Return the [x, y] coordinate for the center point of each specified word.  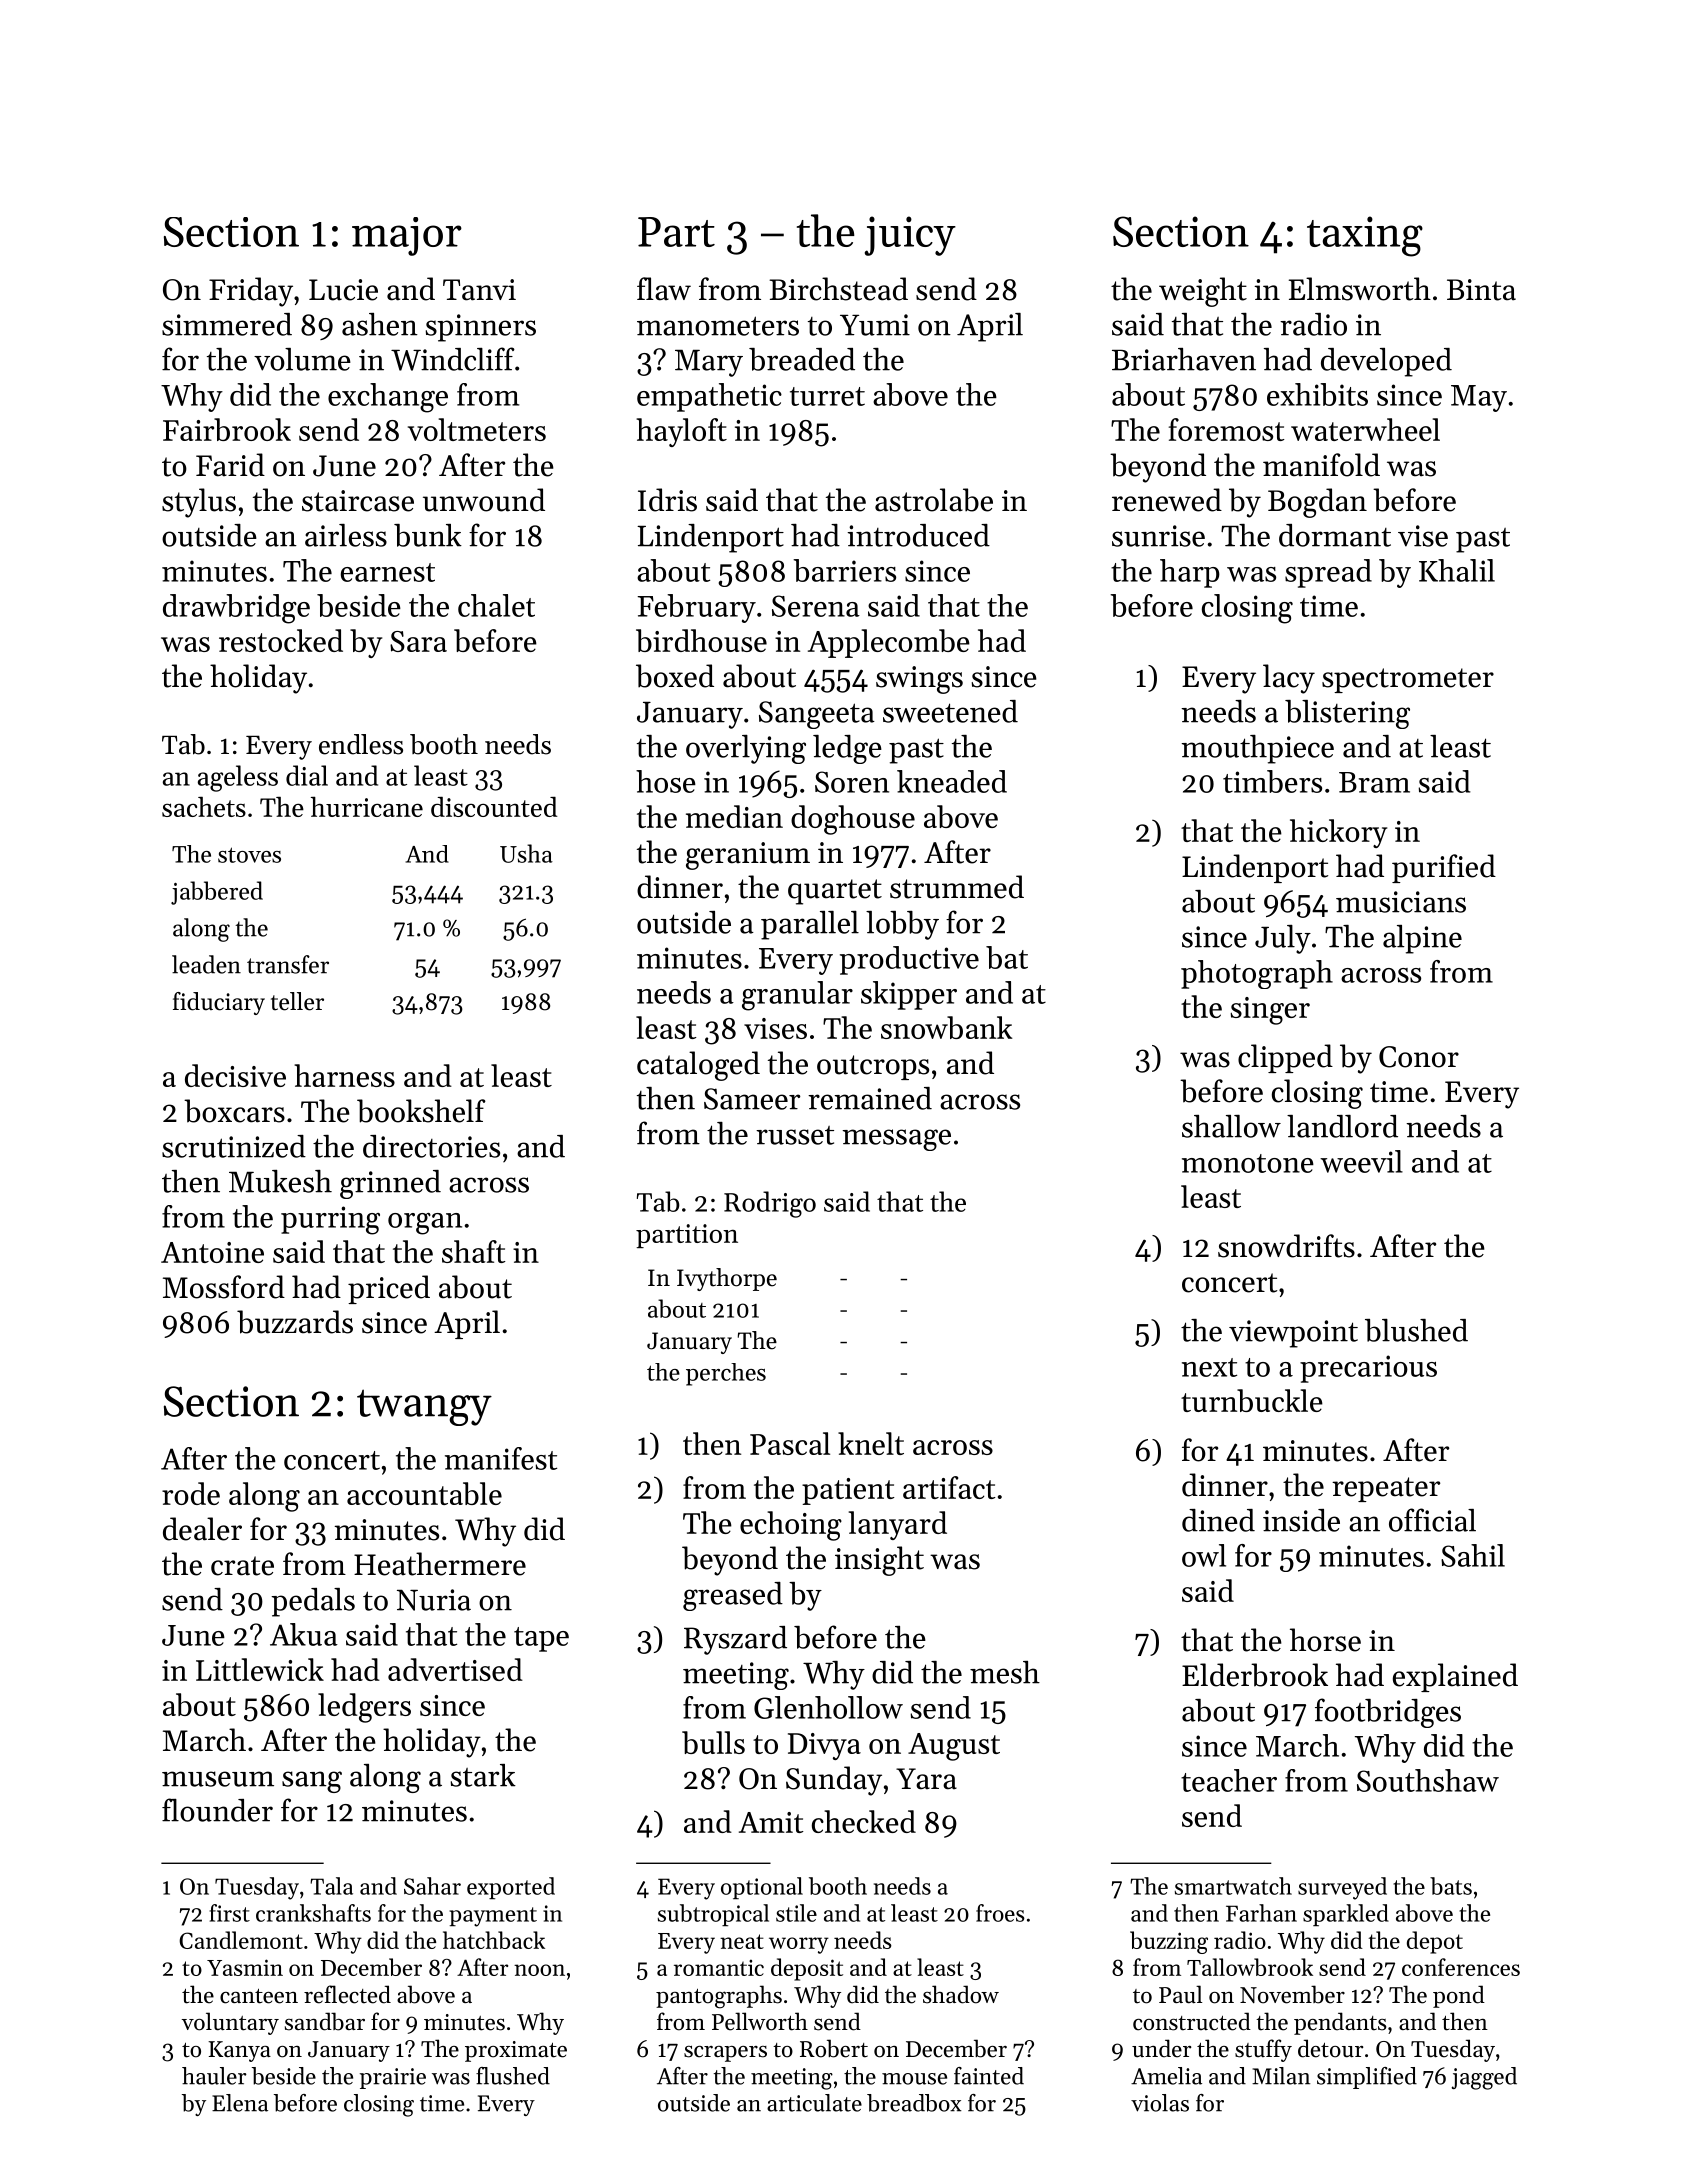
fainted [989, 2076]
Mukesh [280, 1181]
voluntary [230, 2023]
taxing [1365, 236]
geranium [748, 856]
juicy [910, 236]
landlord [1342, 1126]
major [407, 236]
